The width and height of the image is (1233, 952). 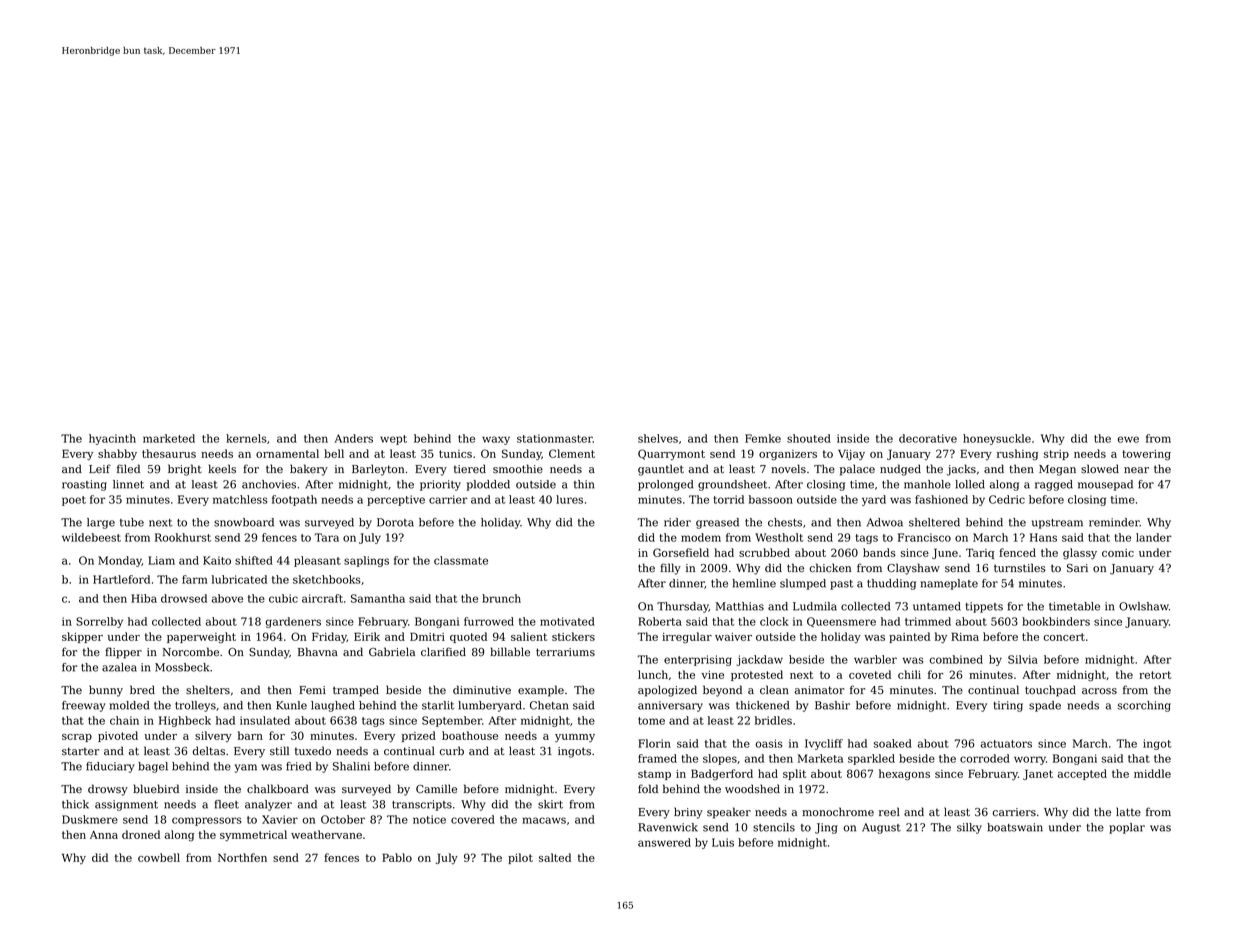 I want to click on enterprising, so click(x=698, y=660).
